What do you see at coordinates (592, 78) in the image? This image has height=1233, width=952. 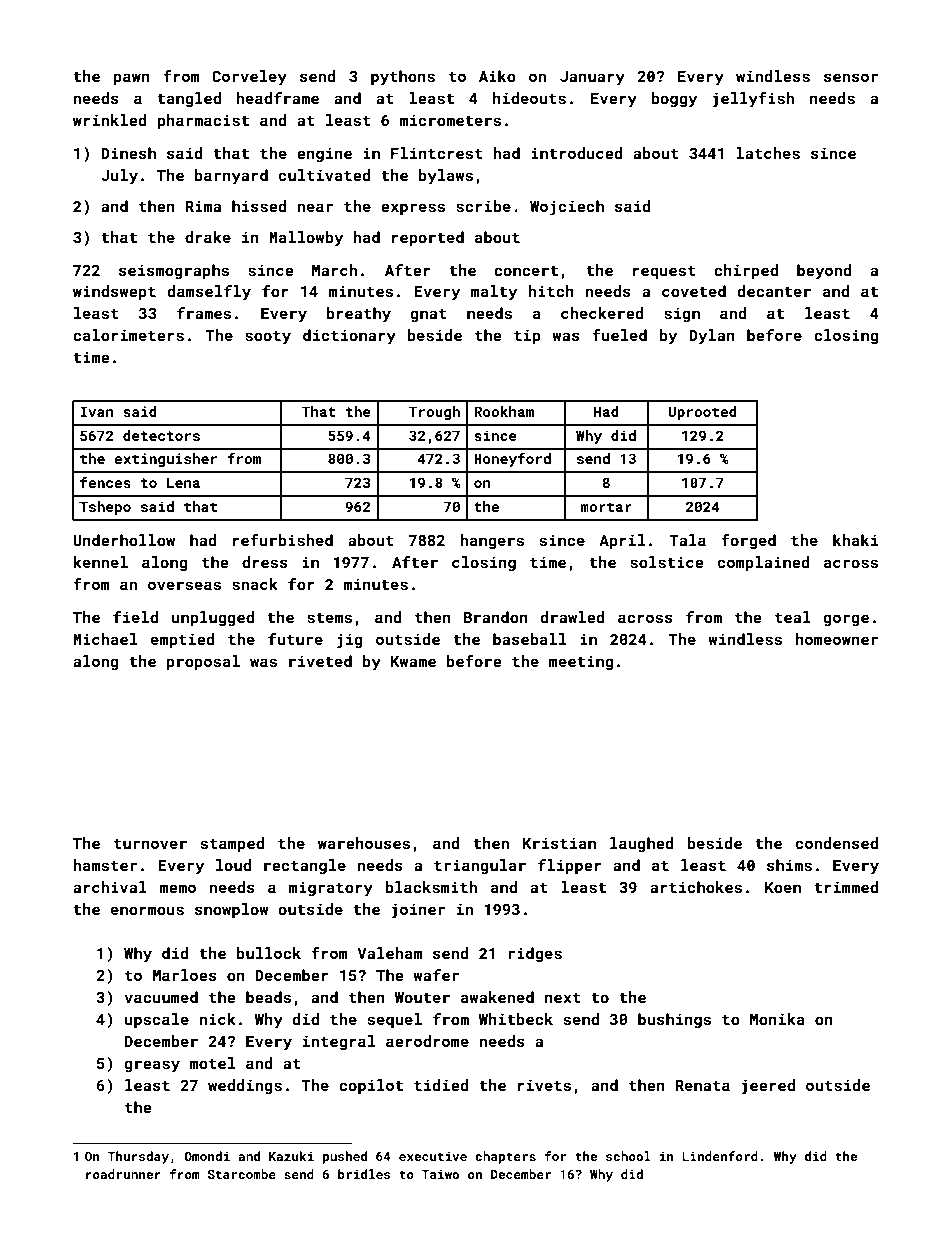 I see `January` at bounding box center [592, 78].
